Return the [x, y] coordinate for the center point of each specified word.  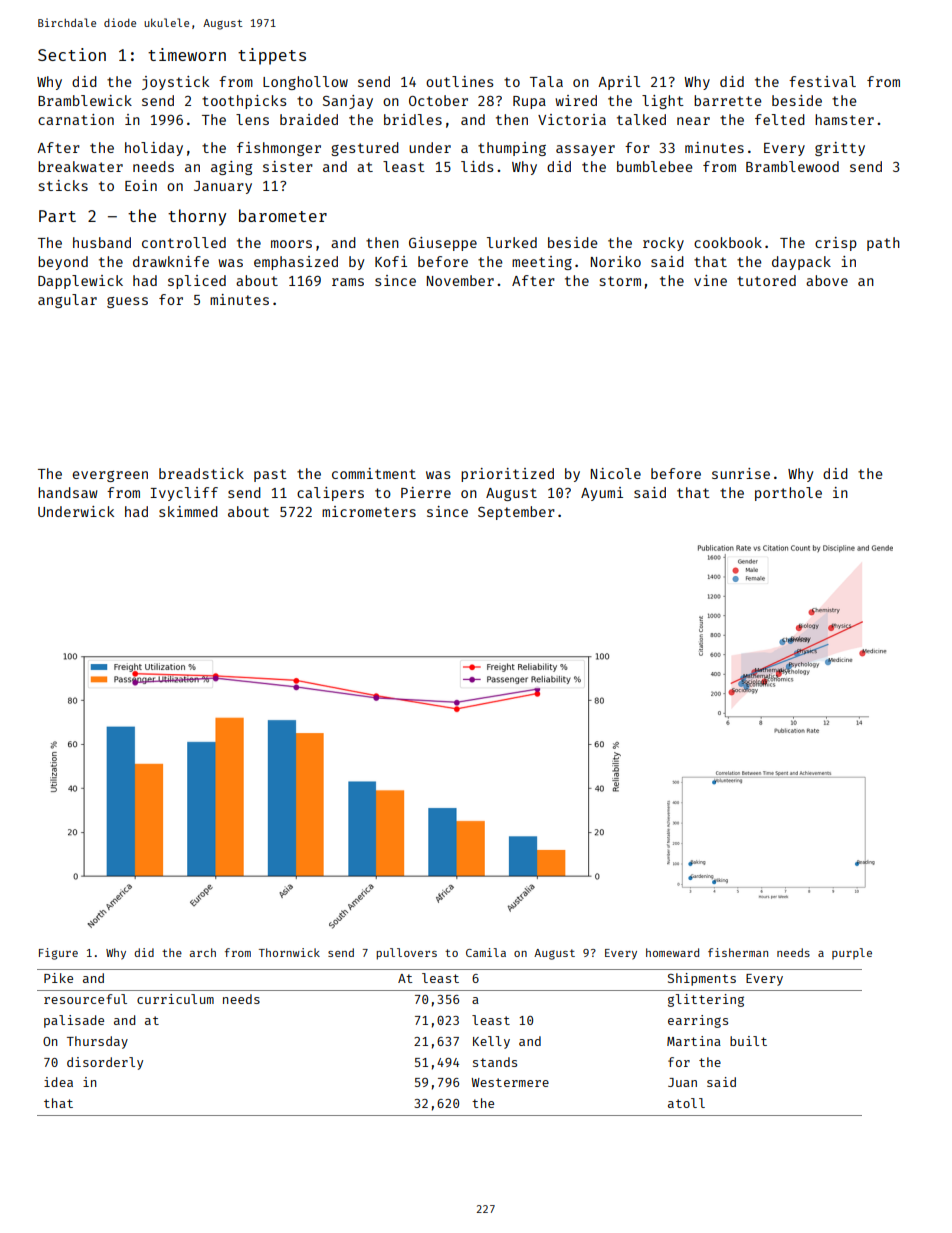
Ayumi [602, 494]
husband [102, 242]
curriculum [175, 999]
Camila [486, 952]
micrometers [369, 511]
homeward [672, 952]
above [827, 280]
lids [477, 166]
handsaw [68, 492]
